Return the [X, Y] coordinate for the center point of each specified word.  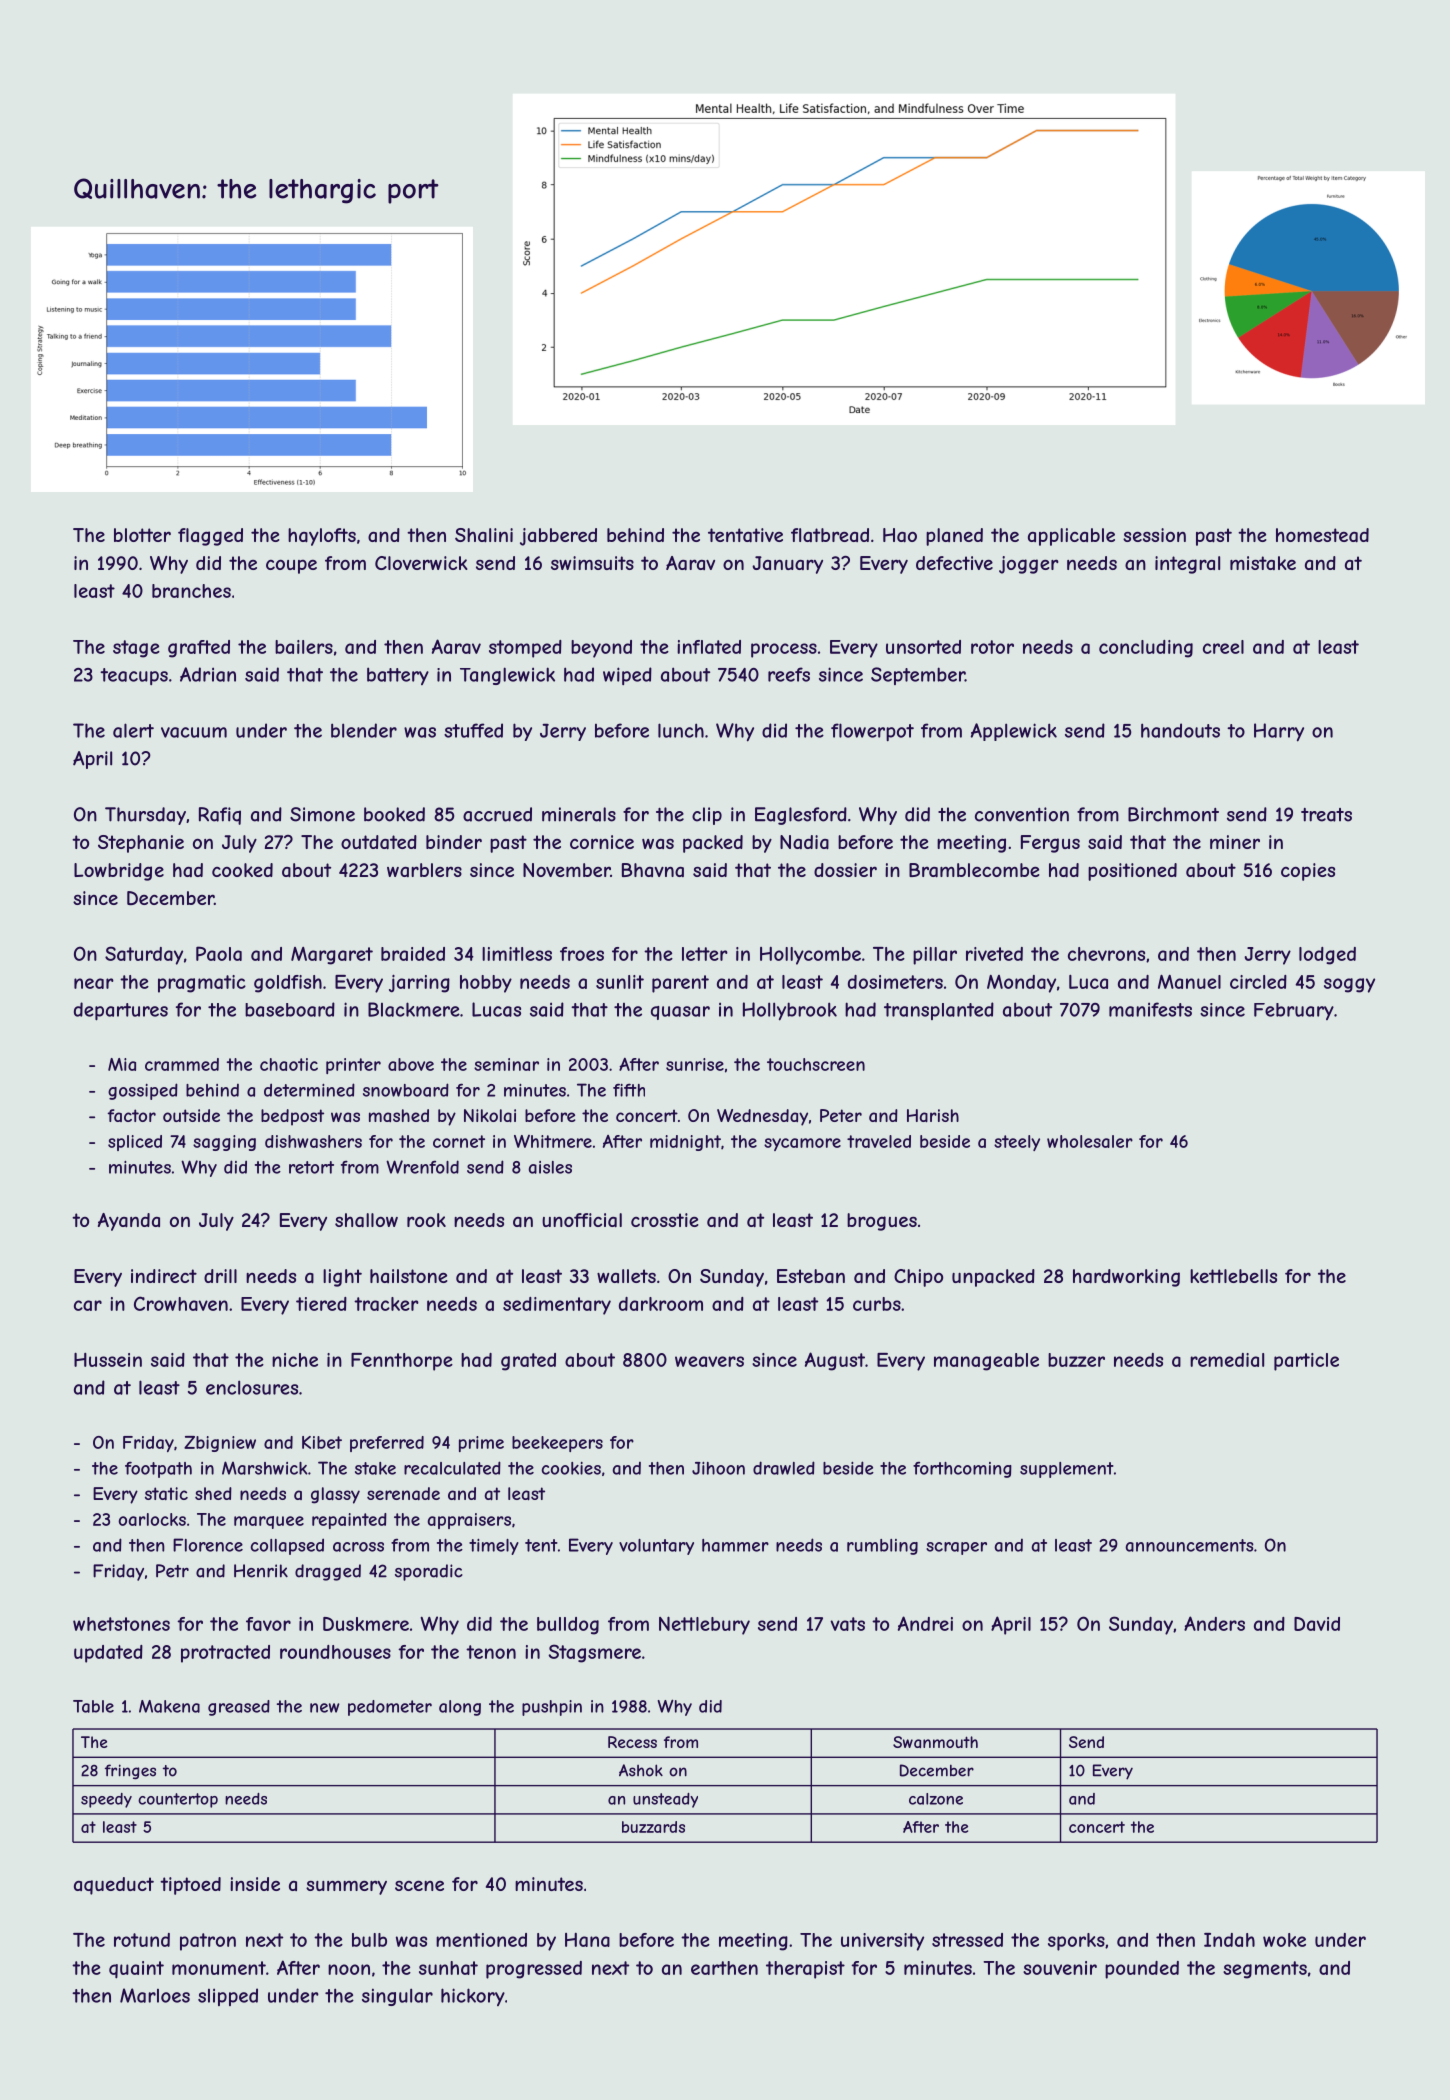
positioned [1132, 872]
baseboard [290, 1009]
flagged [210, 537]
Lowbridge [119, 872]
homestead [1322, 535]
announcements [1190, 1545]
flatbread [830, 535]
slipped [228, 1997]
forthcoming [962, 1470]
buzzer [1076, 1360]
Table [93, 1706]
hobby [486, 984]
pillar [935, 956]
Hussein [108, 1359]
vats [847, 1624]
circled [1258, 982]
